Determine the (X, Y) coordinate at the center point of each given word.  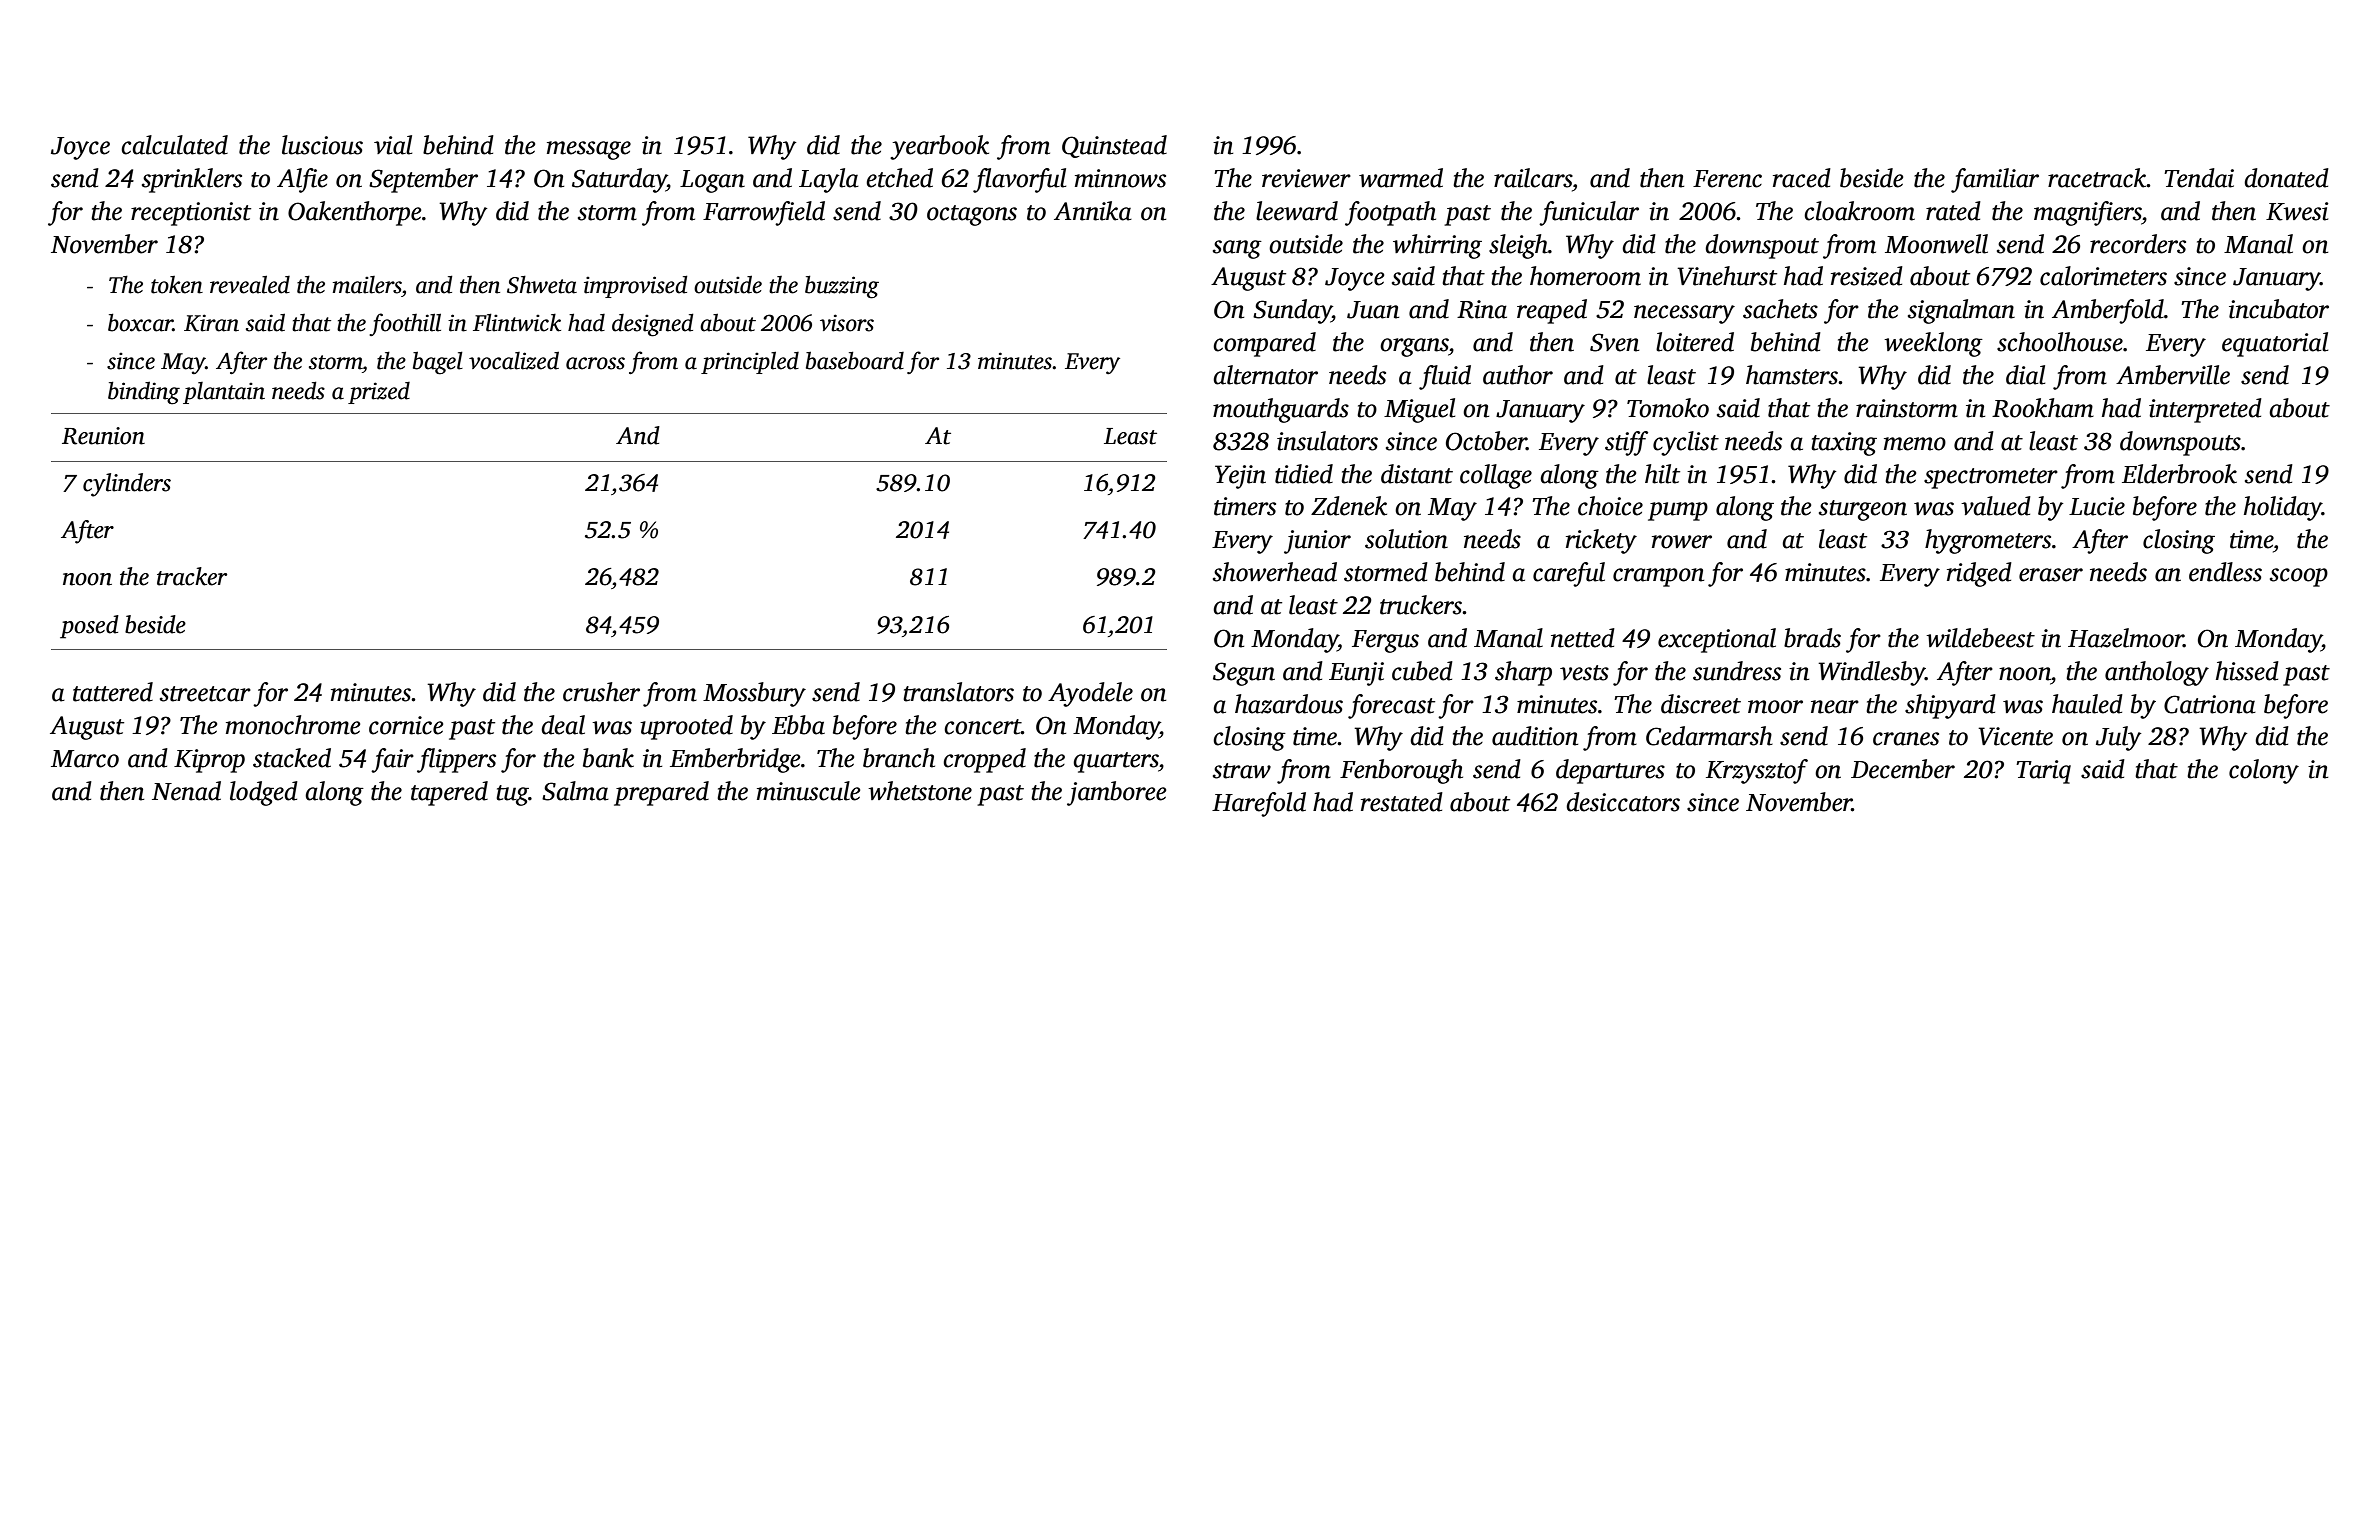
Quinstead (1114, 146)
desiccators (1623, 802)
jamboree (1116, 793)
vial (393, 145)
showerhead (1275, 572)
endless (2225, 572)
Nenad (186, 791)
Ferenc (1727, 179)
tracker (192, 576)
